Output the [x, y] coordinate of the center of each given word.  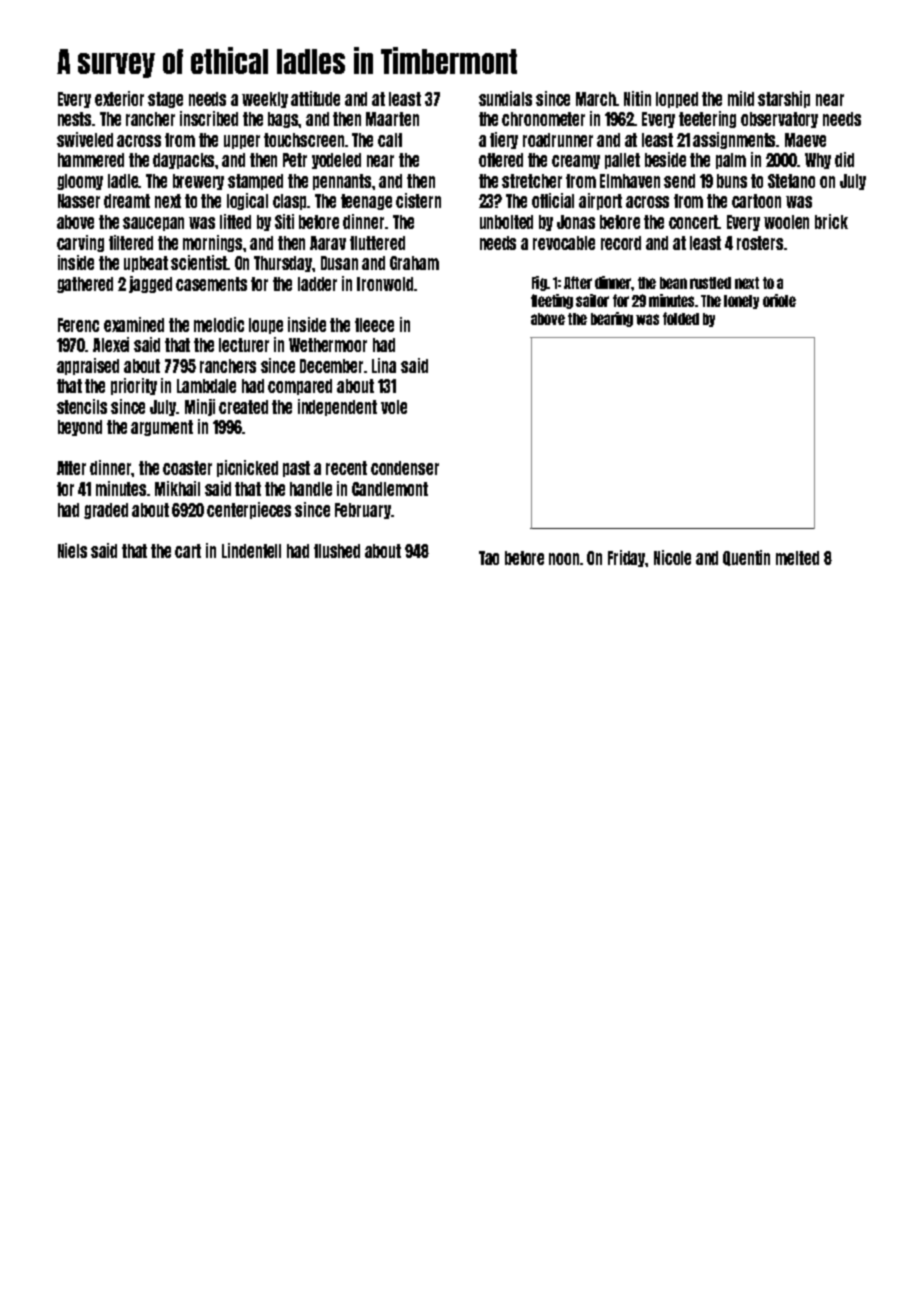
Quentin [746, 558]
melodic [219, 324]
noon [565, 559]
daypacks [184, 161]
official [553, 200]
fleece [374, 325]
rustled [710, 283]
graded [106, 511]
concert [694, 222]
